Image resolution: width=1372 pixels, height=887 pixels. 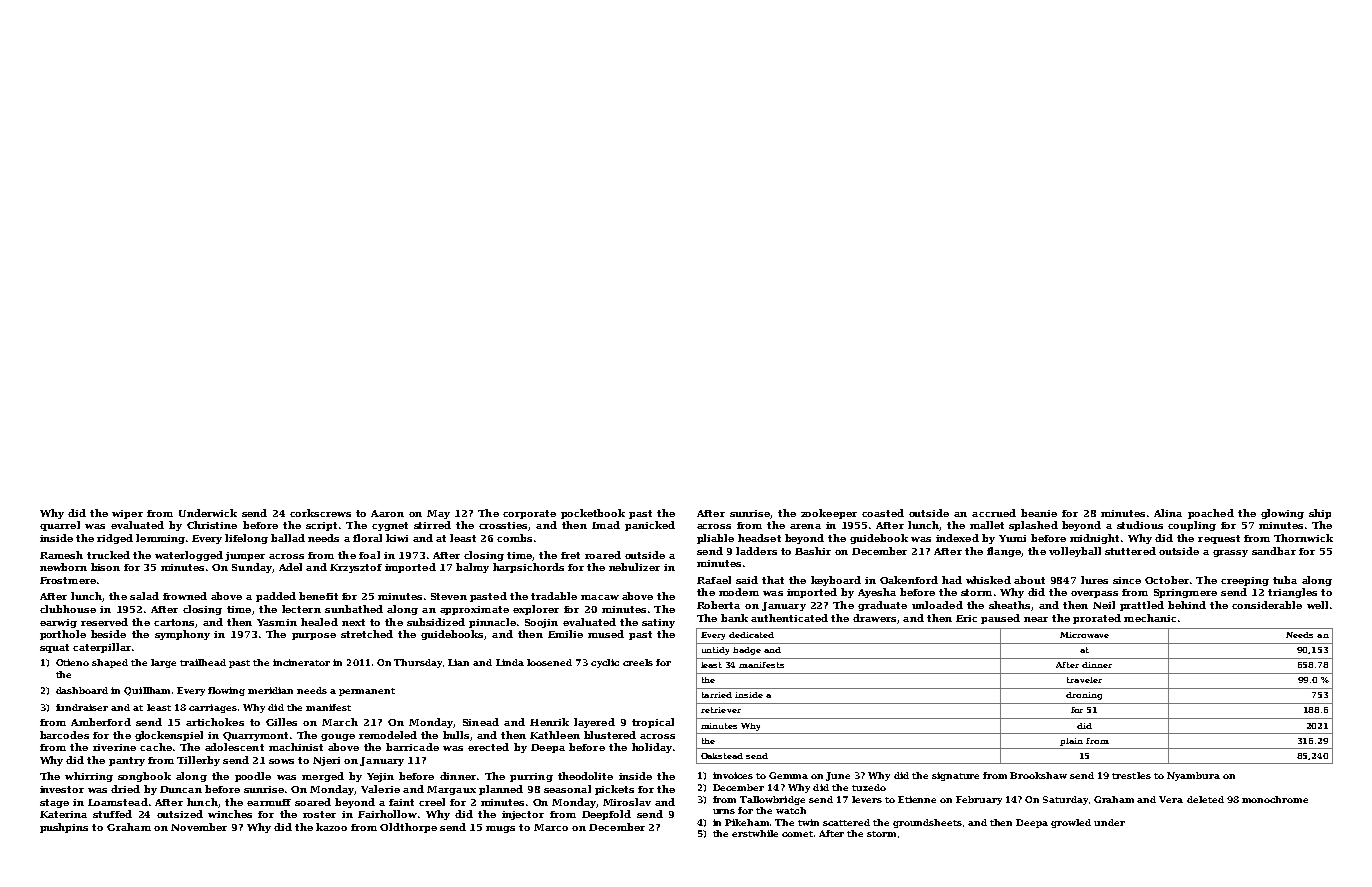 What do you see at coordinates (1320, 514) in the screenshot?
I see `ship` at bounding box center [1320, 514].
